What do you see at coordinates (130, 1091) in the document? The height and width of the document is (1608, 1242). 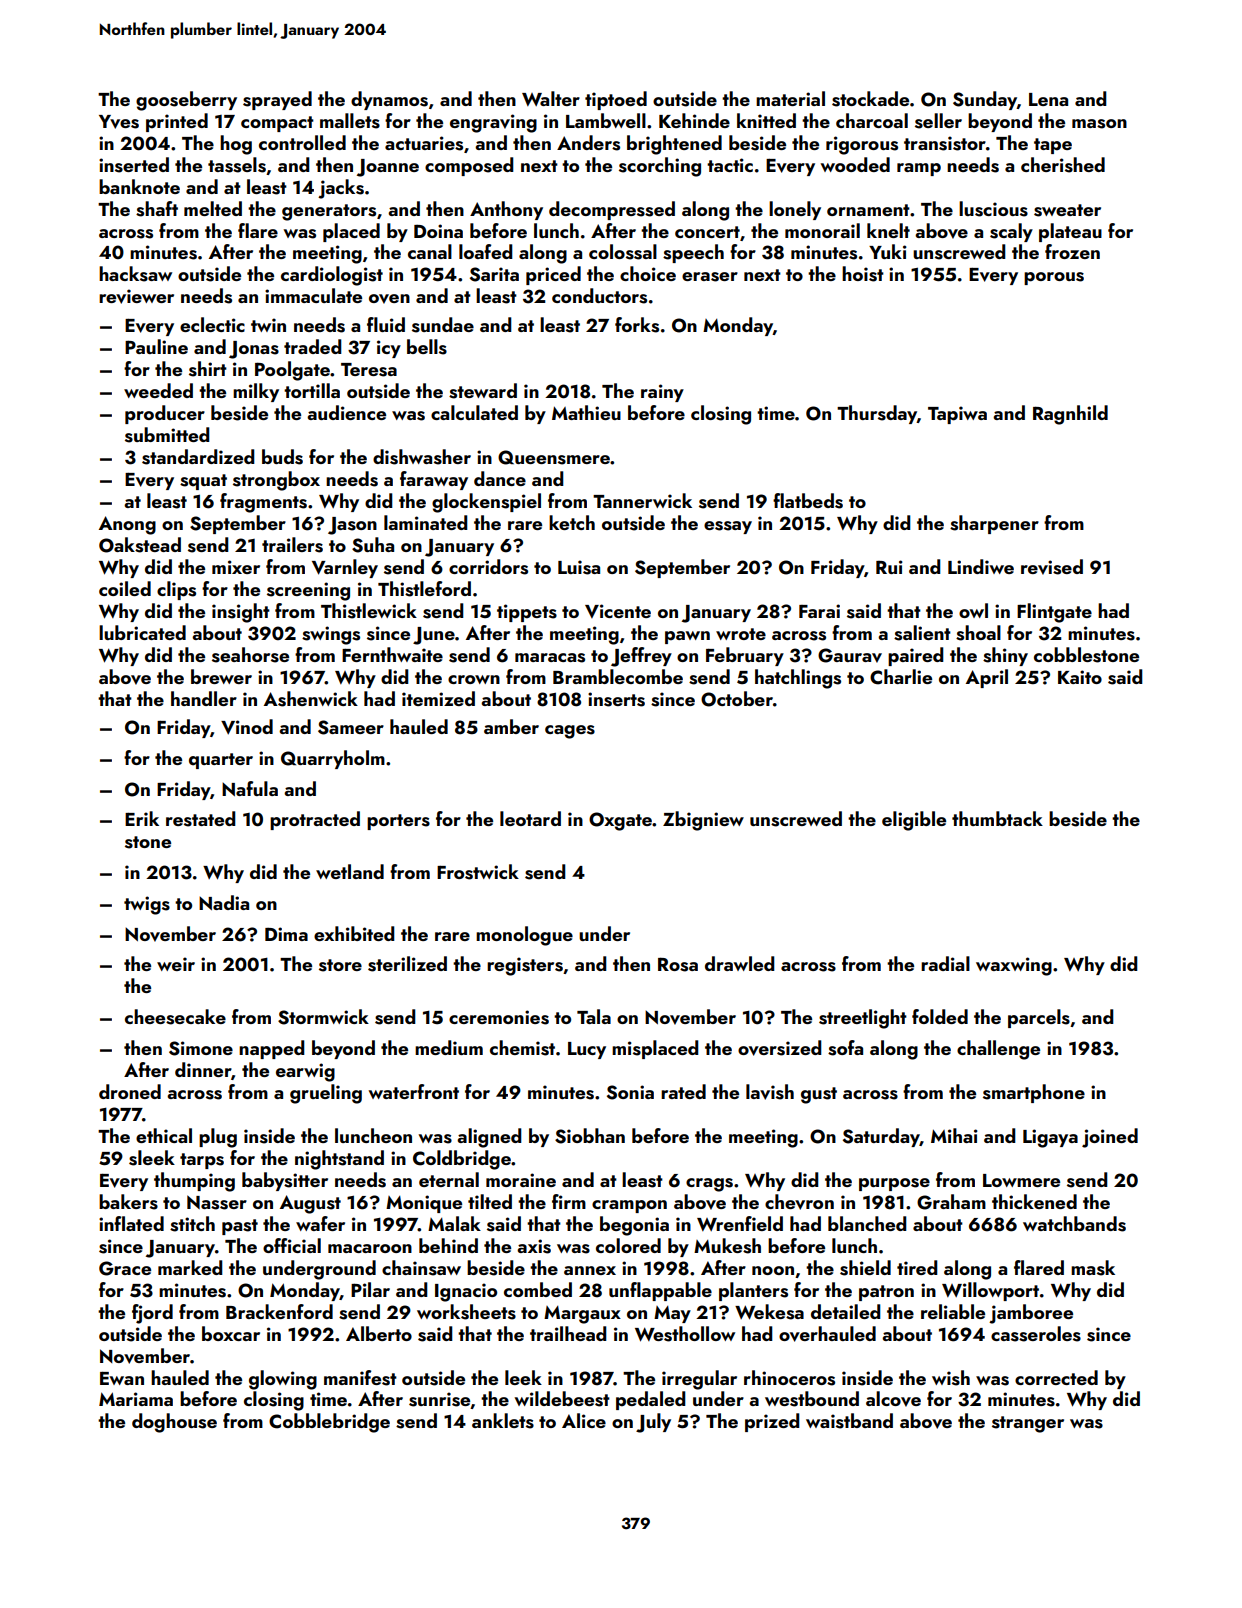 I see `droned` at bounding box center [130, 1091].
